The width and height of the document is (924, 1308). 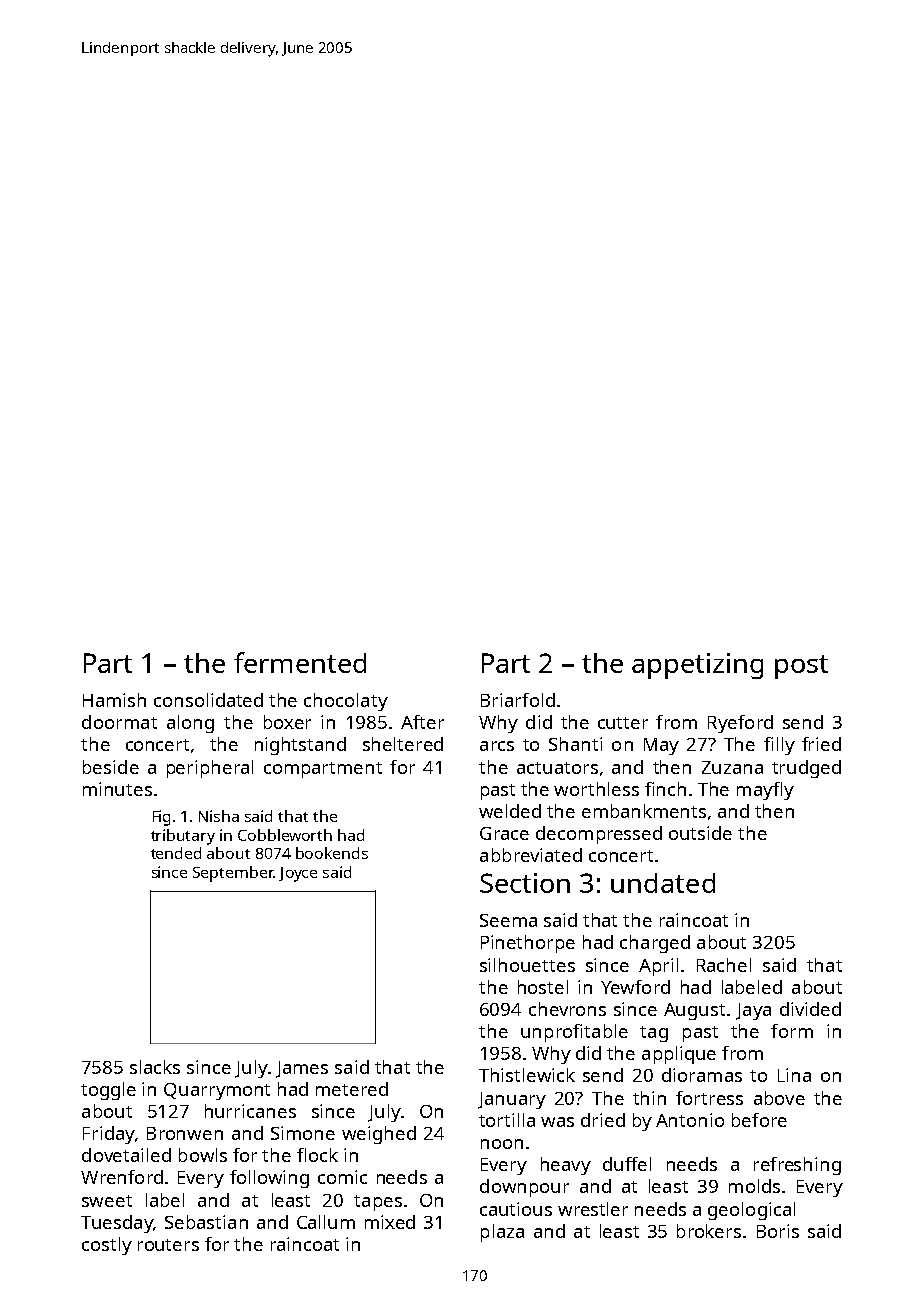 I want to click on James, so click(x=302, y=1069).
